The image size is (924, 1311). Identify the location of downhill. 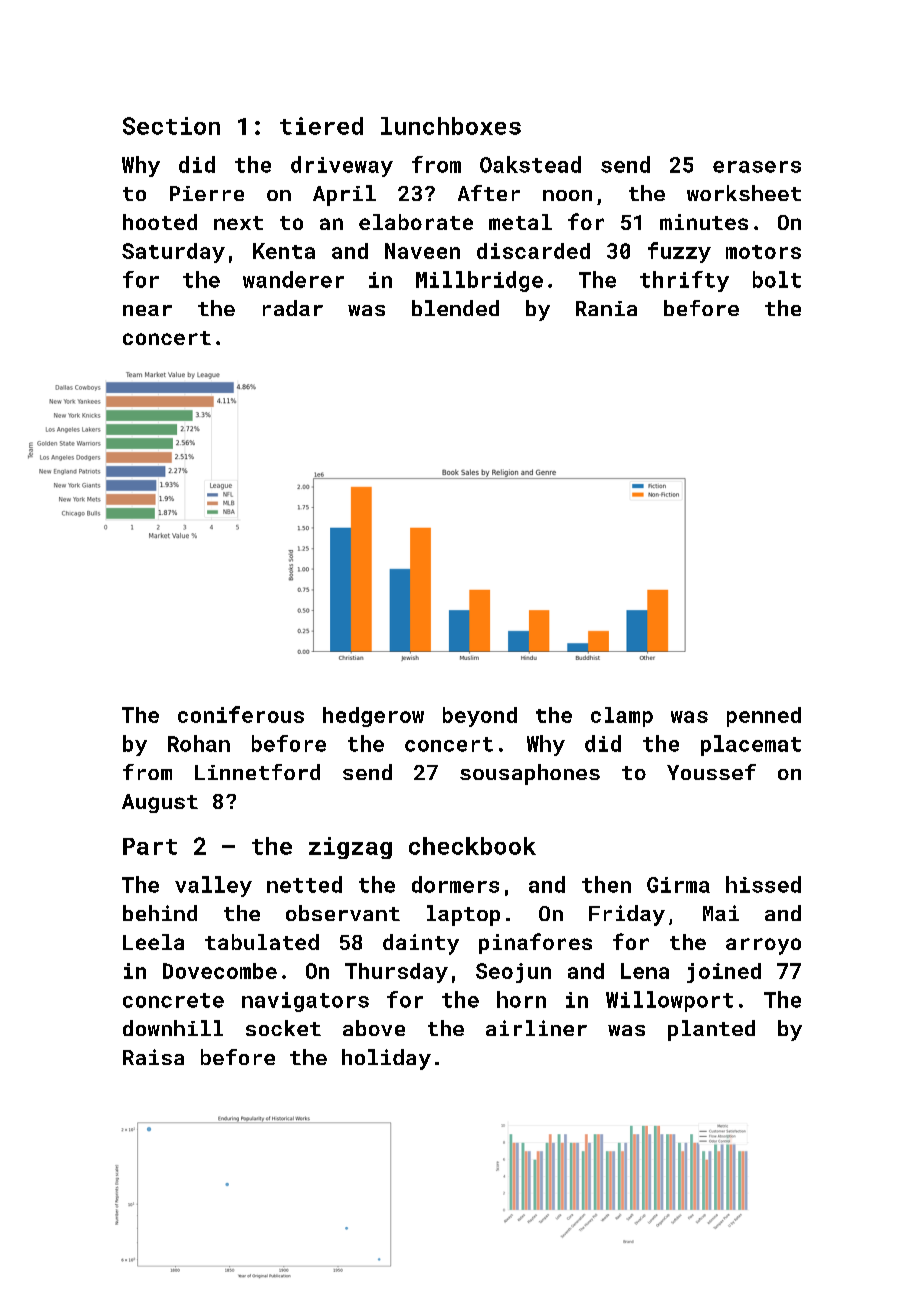
(173, 1028).
